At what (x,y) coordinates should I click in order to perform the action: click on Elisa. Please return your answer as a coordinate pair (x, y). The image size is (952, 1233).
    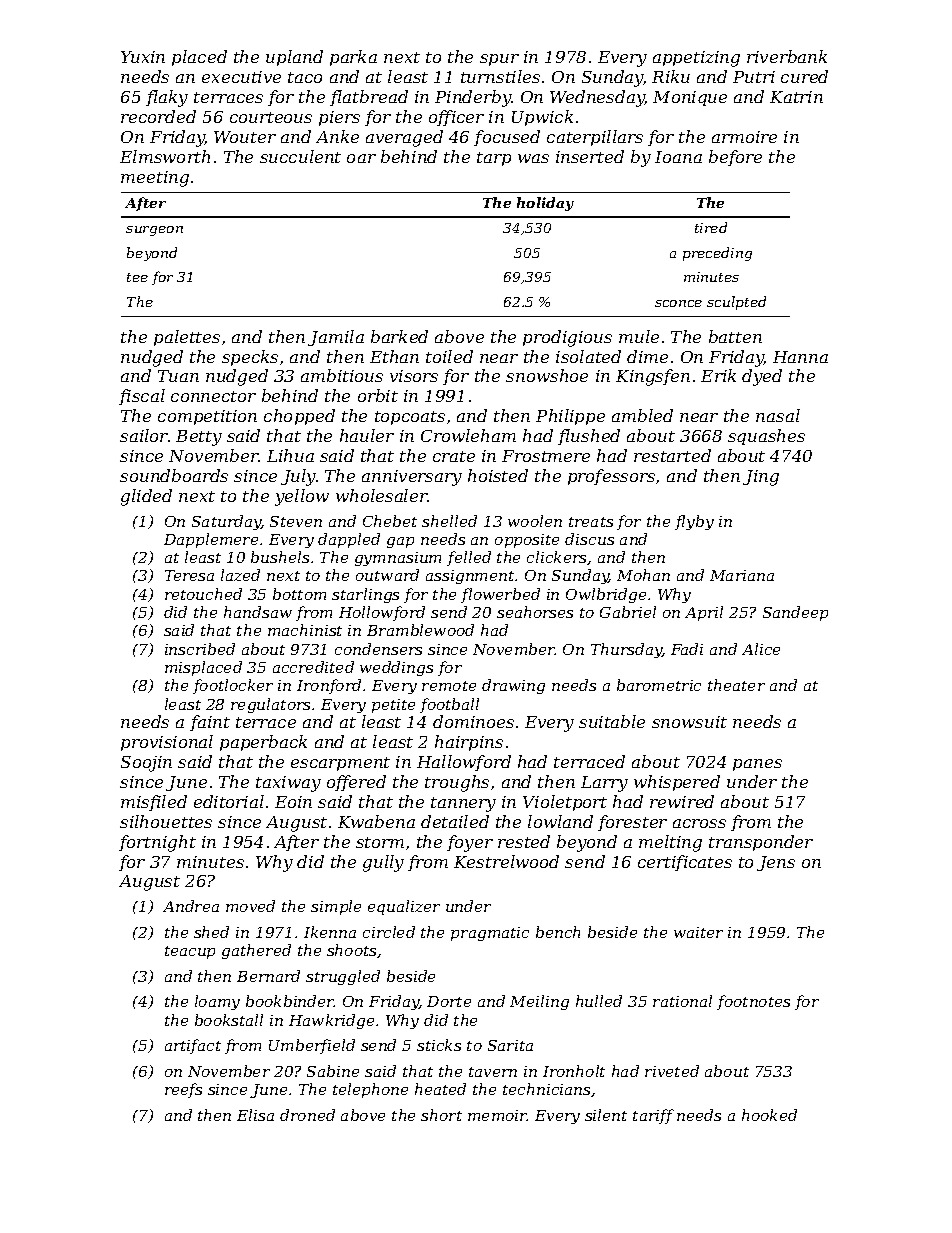
    Looking at the image, I should click on (255, 1115).
